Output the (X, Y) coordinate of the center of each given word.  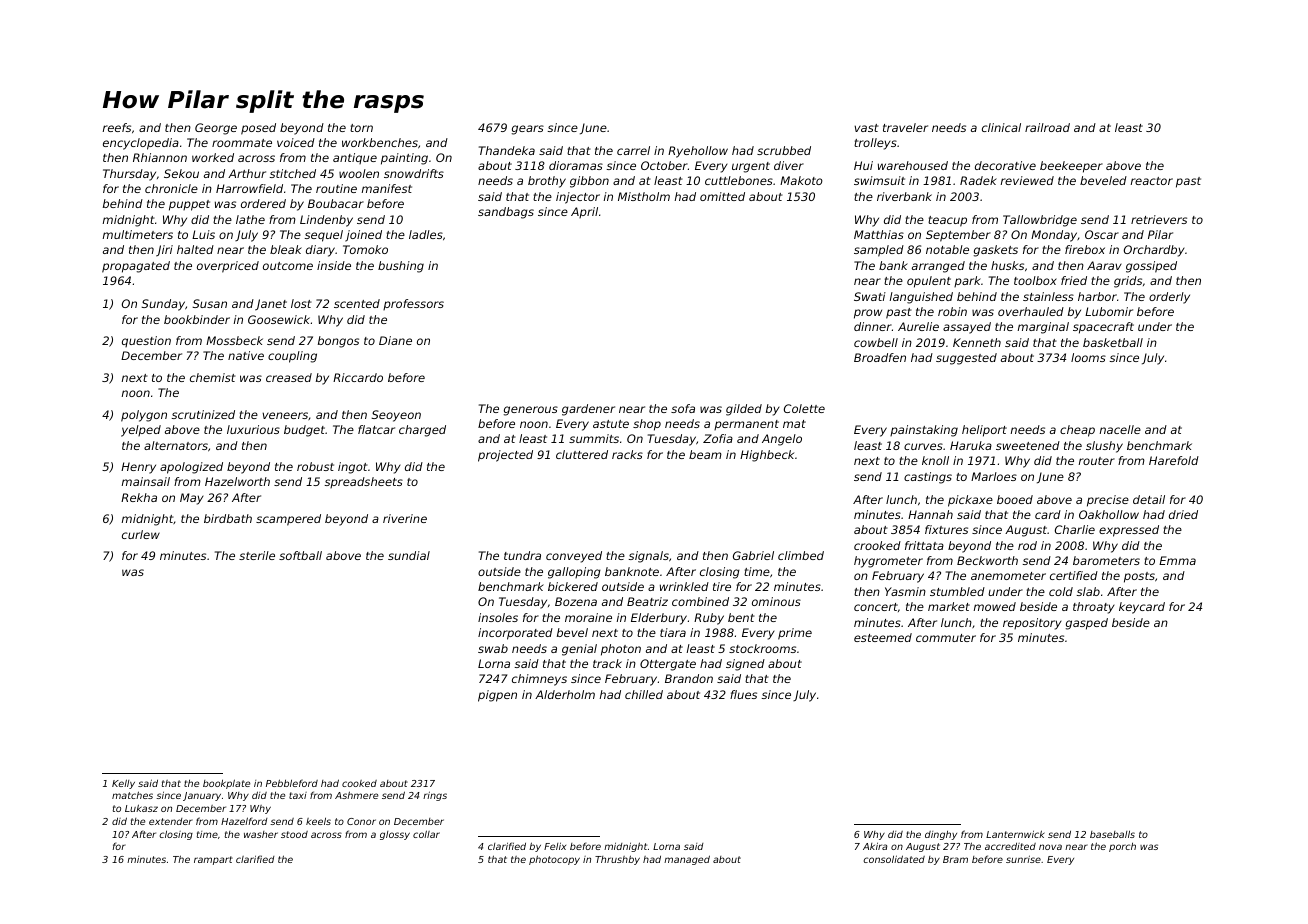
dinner (873, 326)
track (607, 663)
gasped (1087, 624)
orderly (1169, 298)
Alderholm (565, 694)
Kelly (123, 784)
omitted (722, 196)
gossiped (1151, 267)
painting (404, 159)
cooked (359, 783)
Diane (395, 340)
